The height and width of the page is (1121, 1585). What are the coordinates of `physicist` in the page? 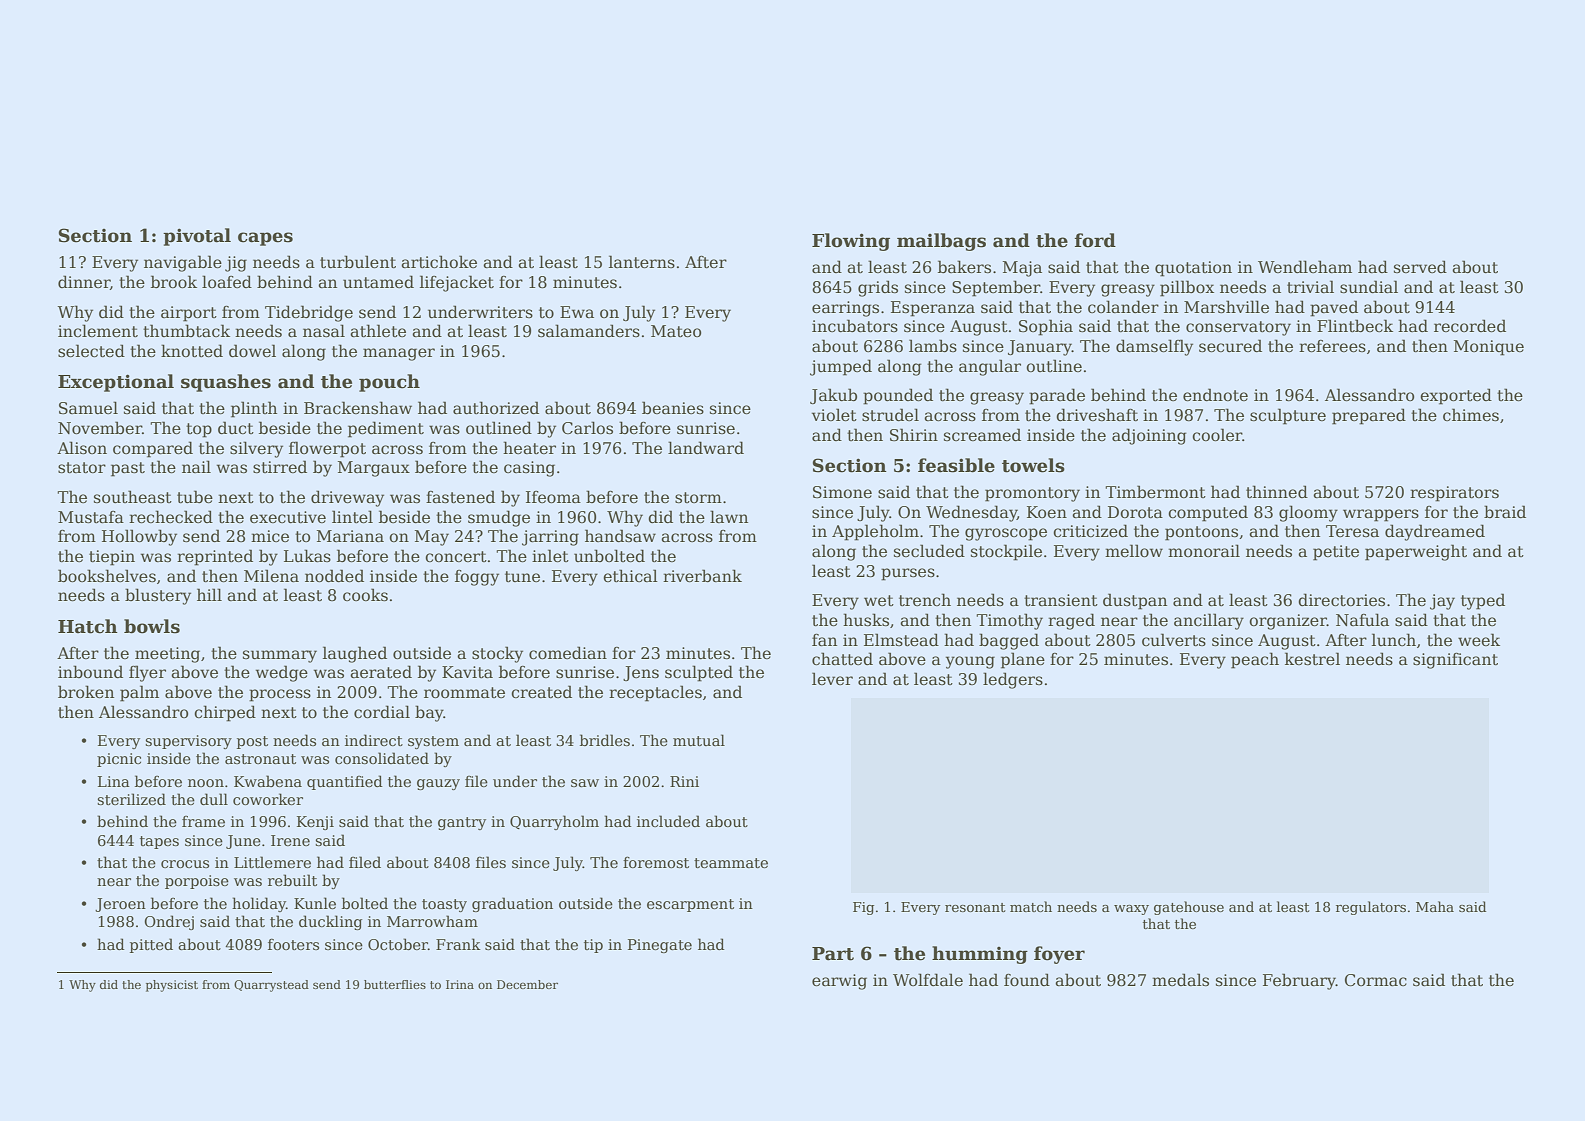 It's located at (172, 986).
